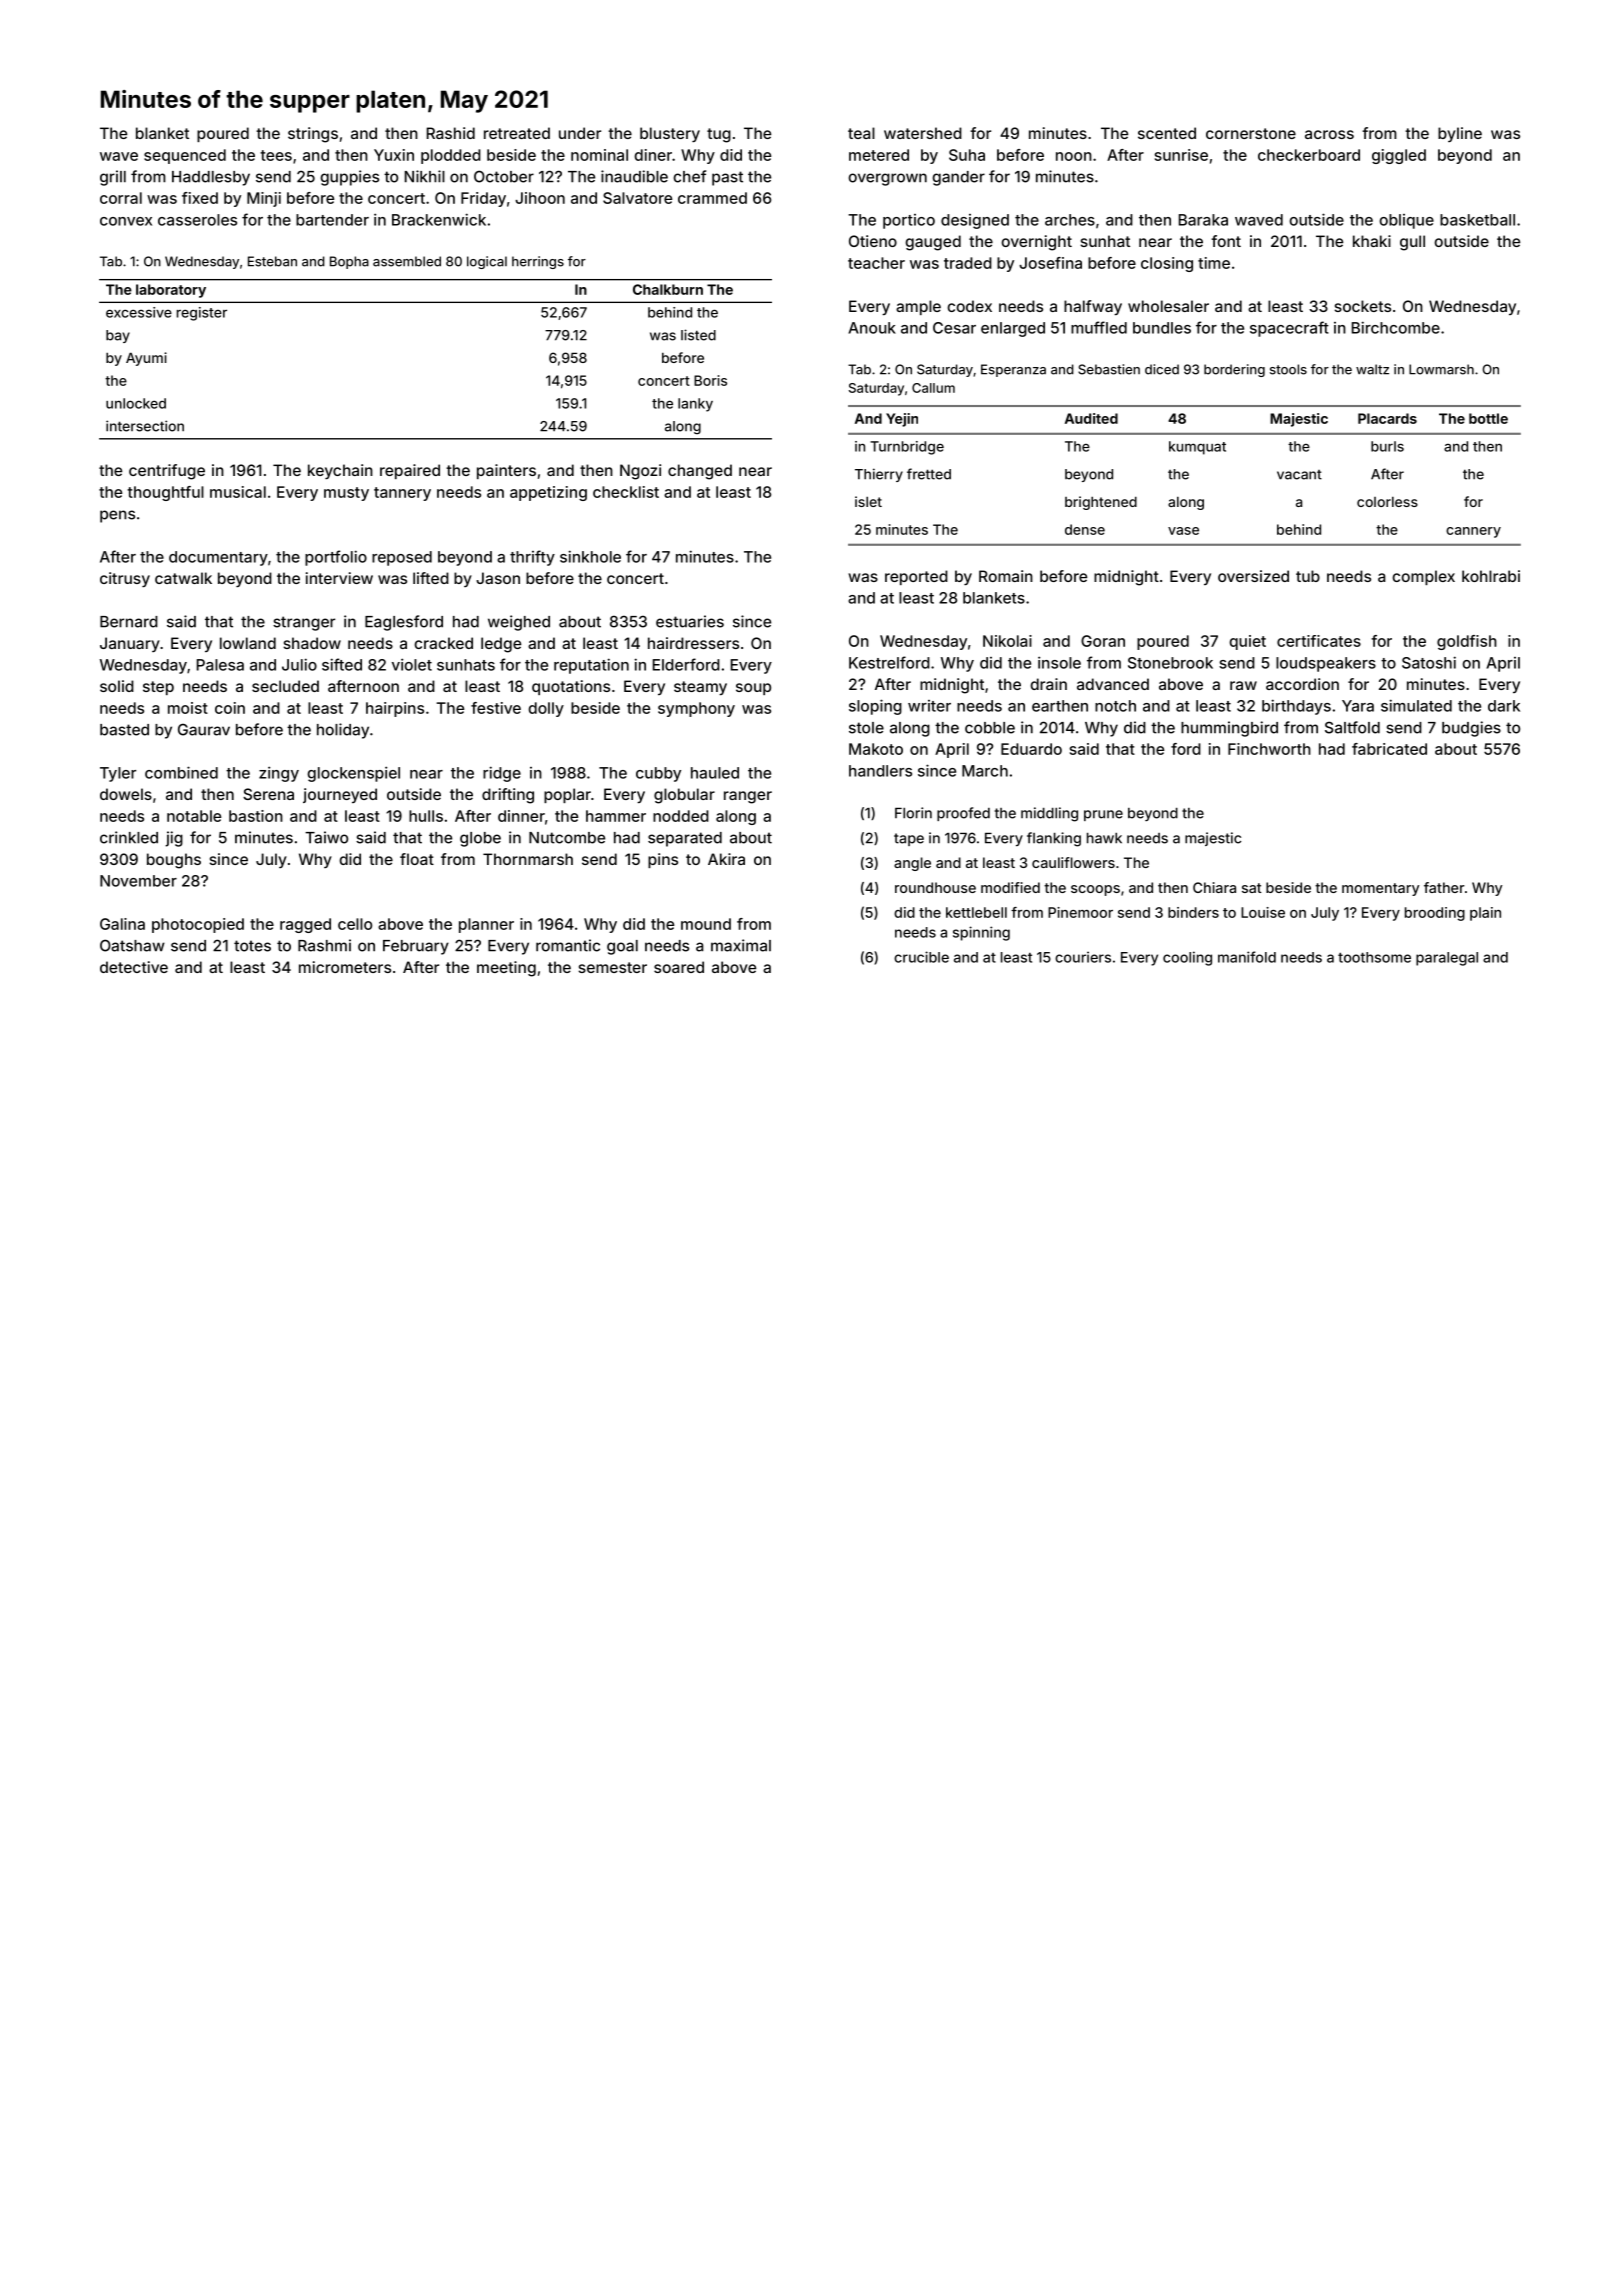 The width and height of the image is (1620, 2292). What do you see at coordinates (138, 881) in the image?
I see `November` at bounding box center [138, 881].
